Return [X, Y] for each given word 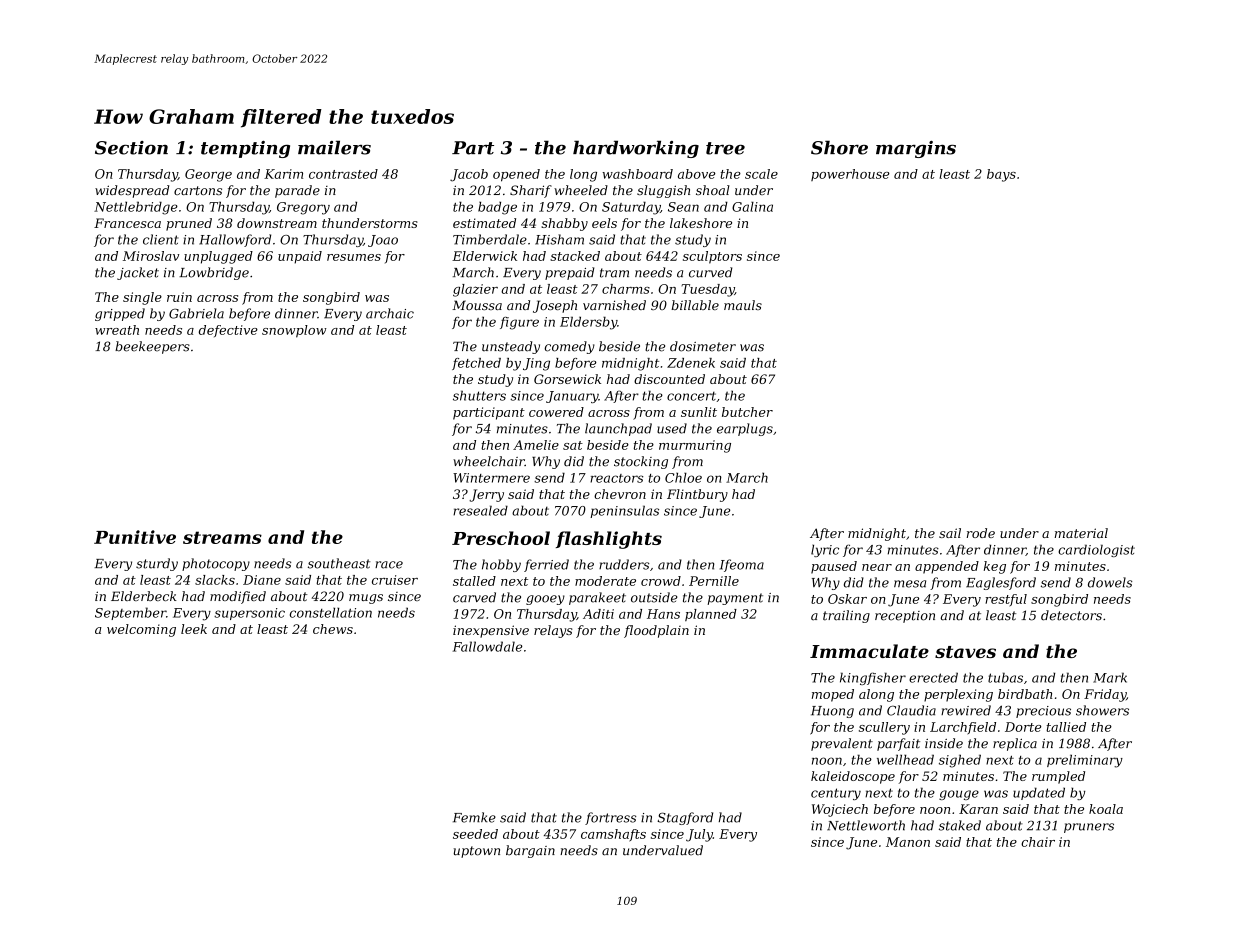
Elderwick [484, 256]
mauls [743, 305]
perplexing [958, 695]
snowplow [294, 331]
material [1081, 533]
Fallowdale [487, 646]
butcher [747, 412]
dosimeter [703, 346]
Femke [474, 817]
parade [297, 191]
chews [333, 629]
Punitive [135, 537]
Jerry [486, 495]
